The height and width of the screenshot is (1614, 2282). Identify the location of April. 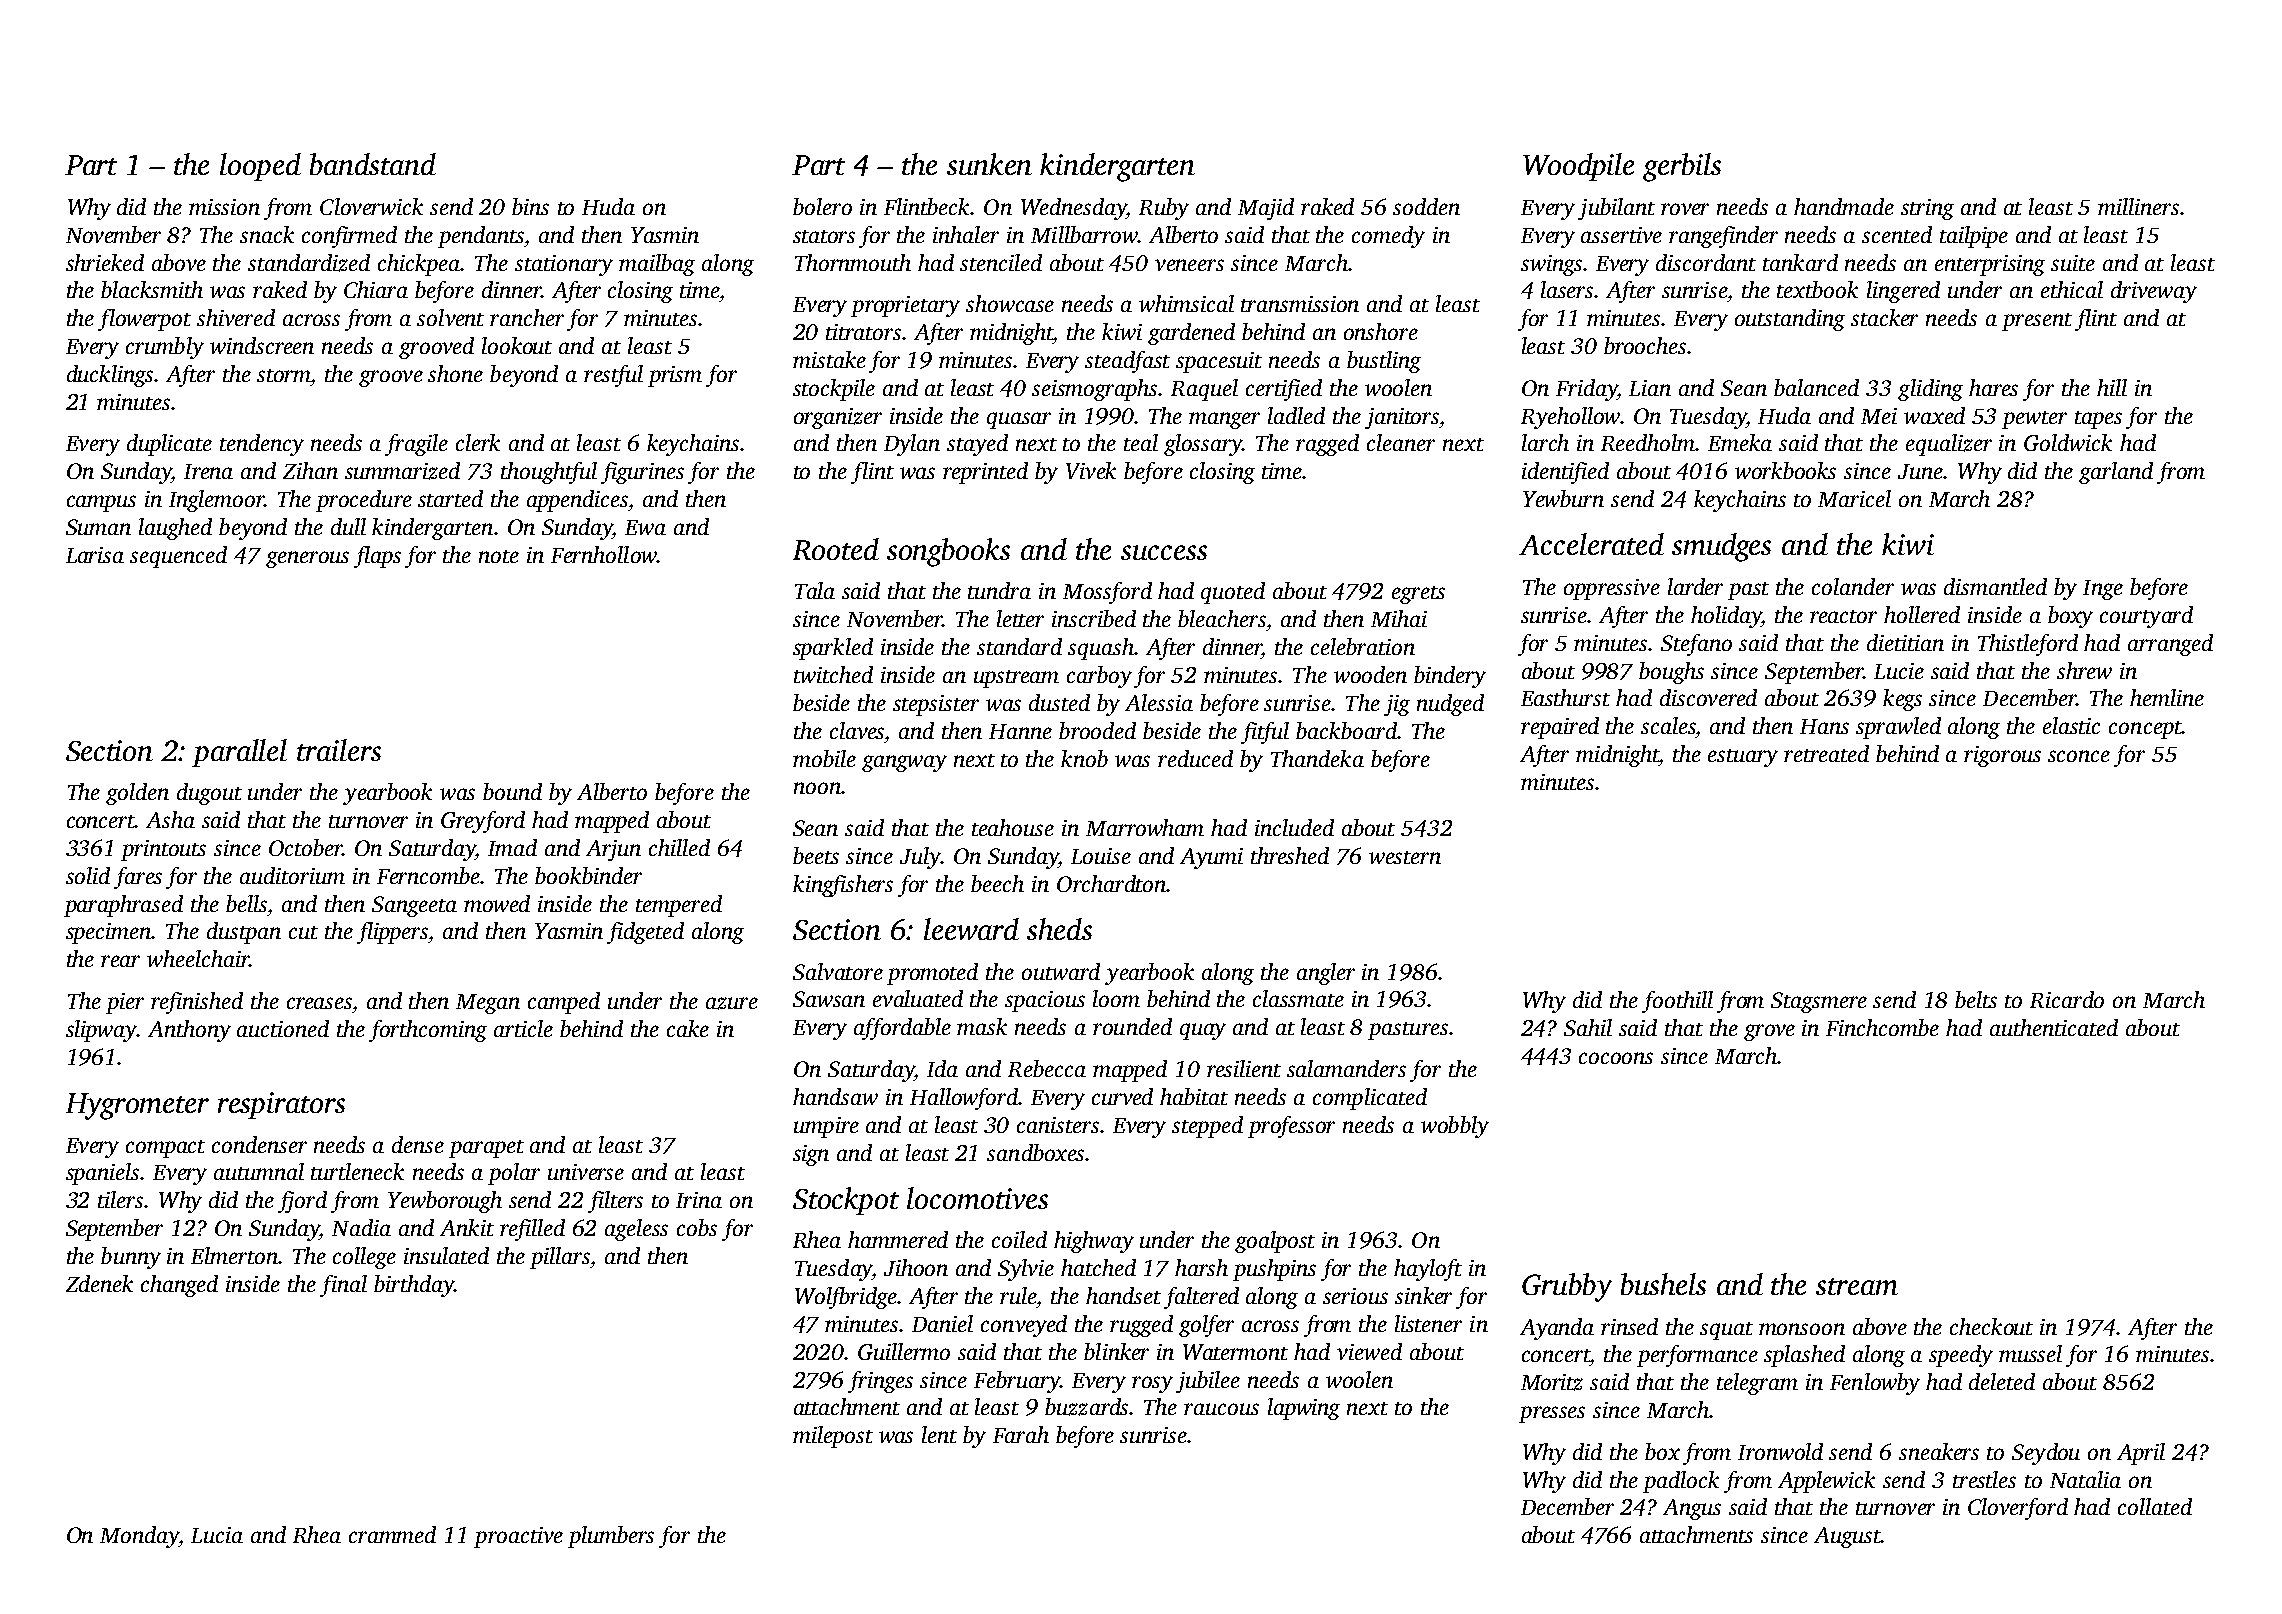
(2141, 1454).
